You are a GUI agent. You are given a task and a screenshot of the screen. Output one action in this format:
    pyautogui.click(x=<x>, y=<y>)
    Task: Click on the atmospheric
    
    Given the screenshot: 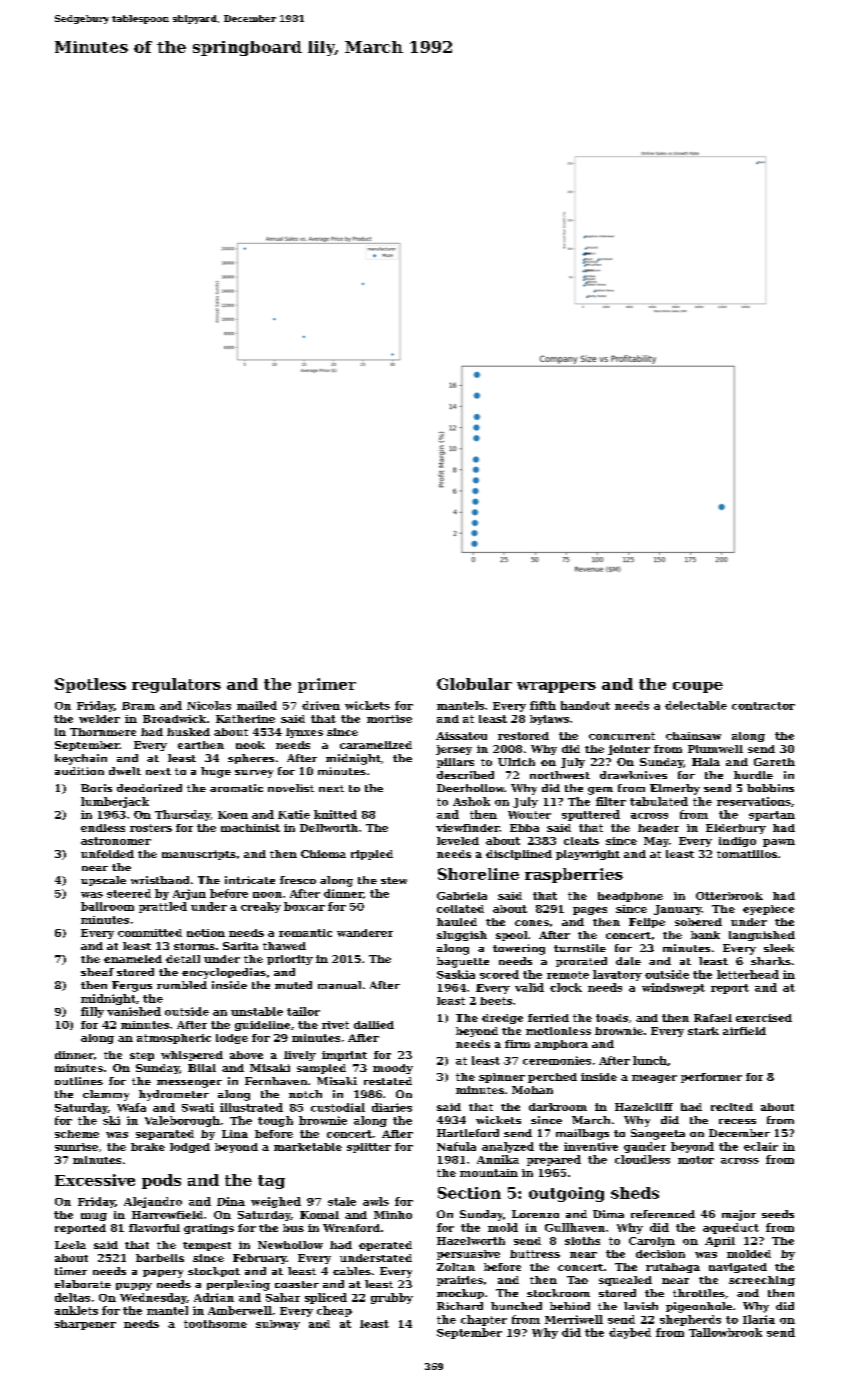 What is the action you would take?
    pyautogui.click(x=174, y=1039)
